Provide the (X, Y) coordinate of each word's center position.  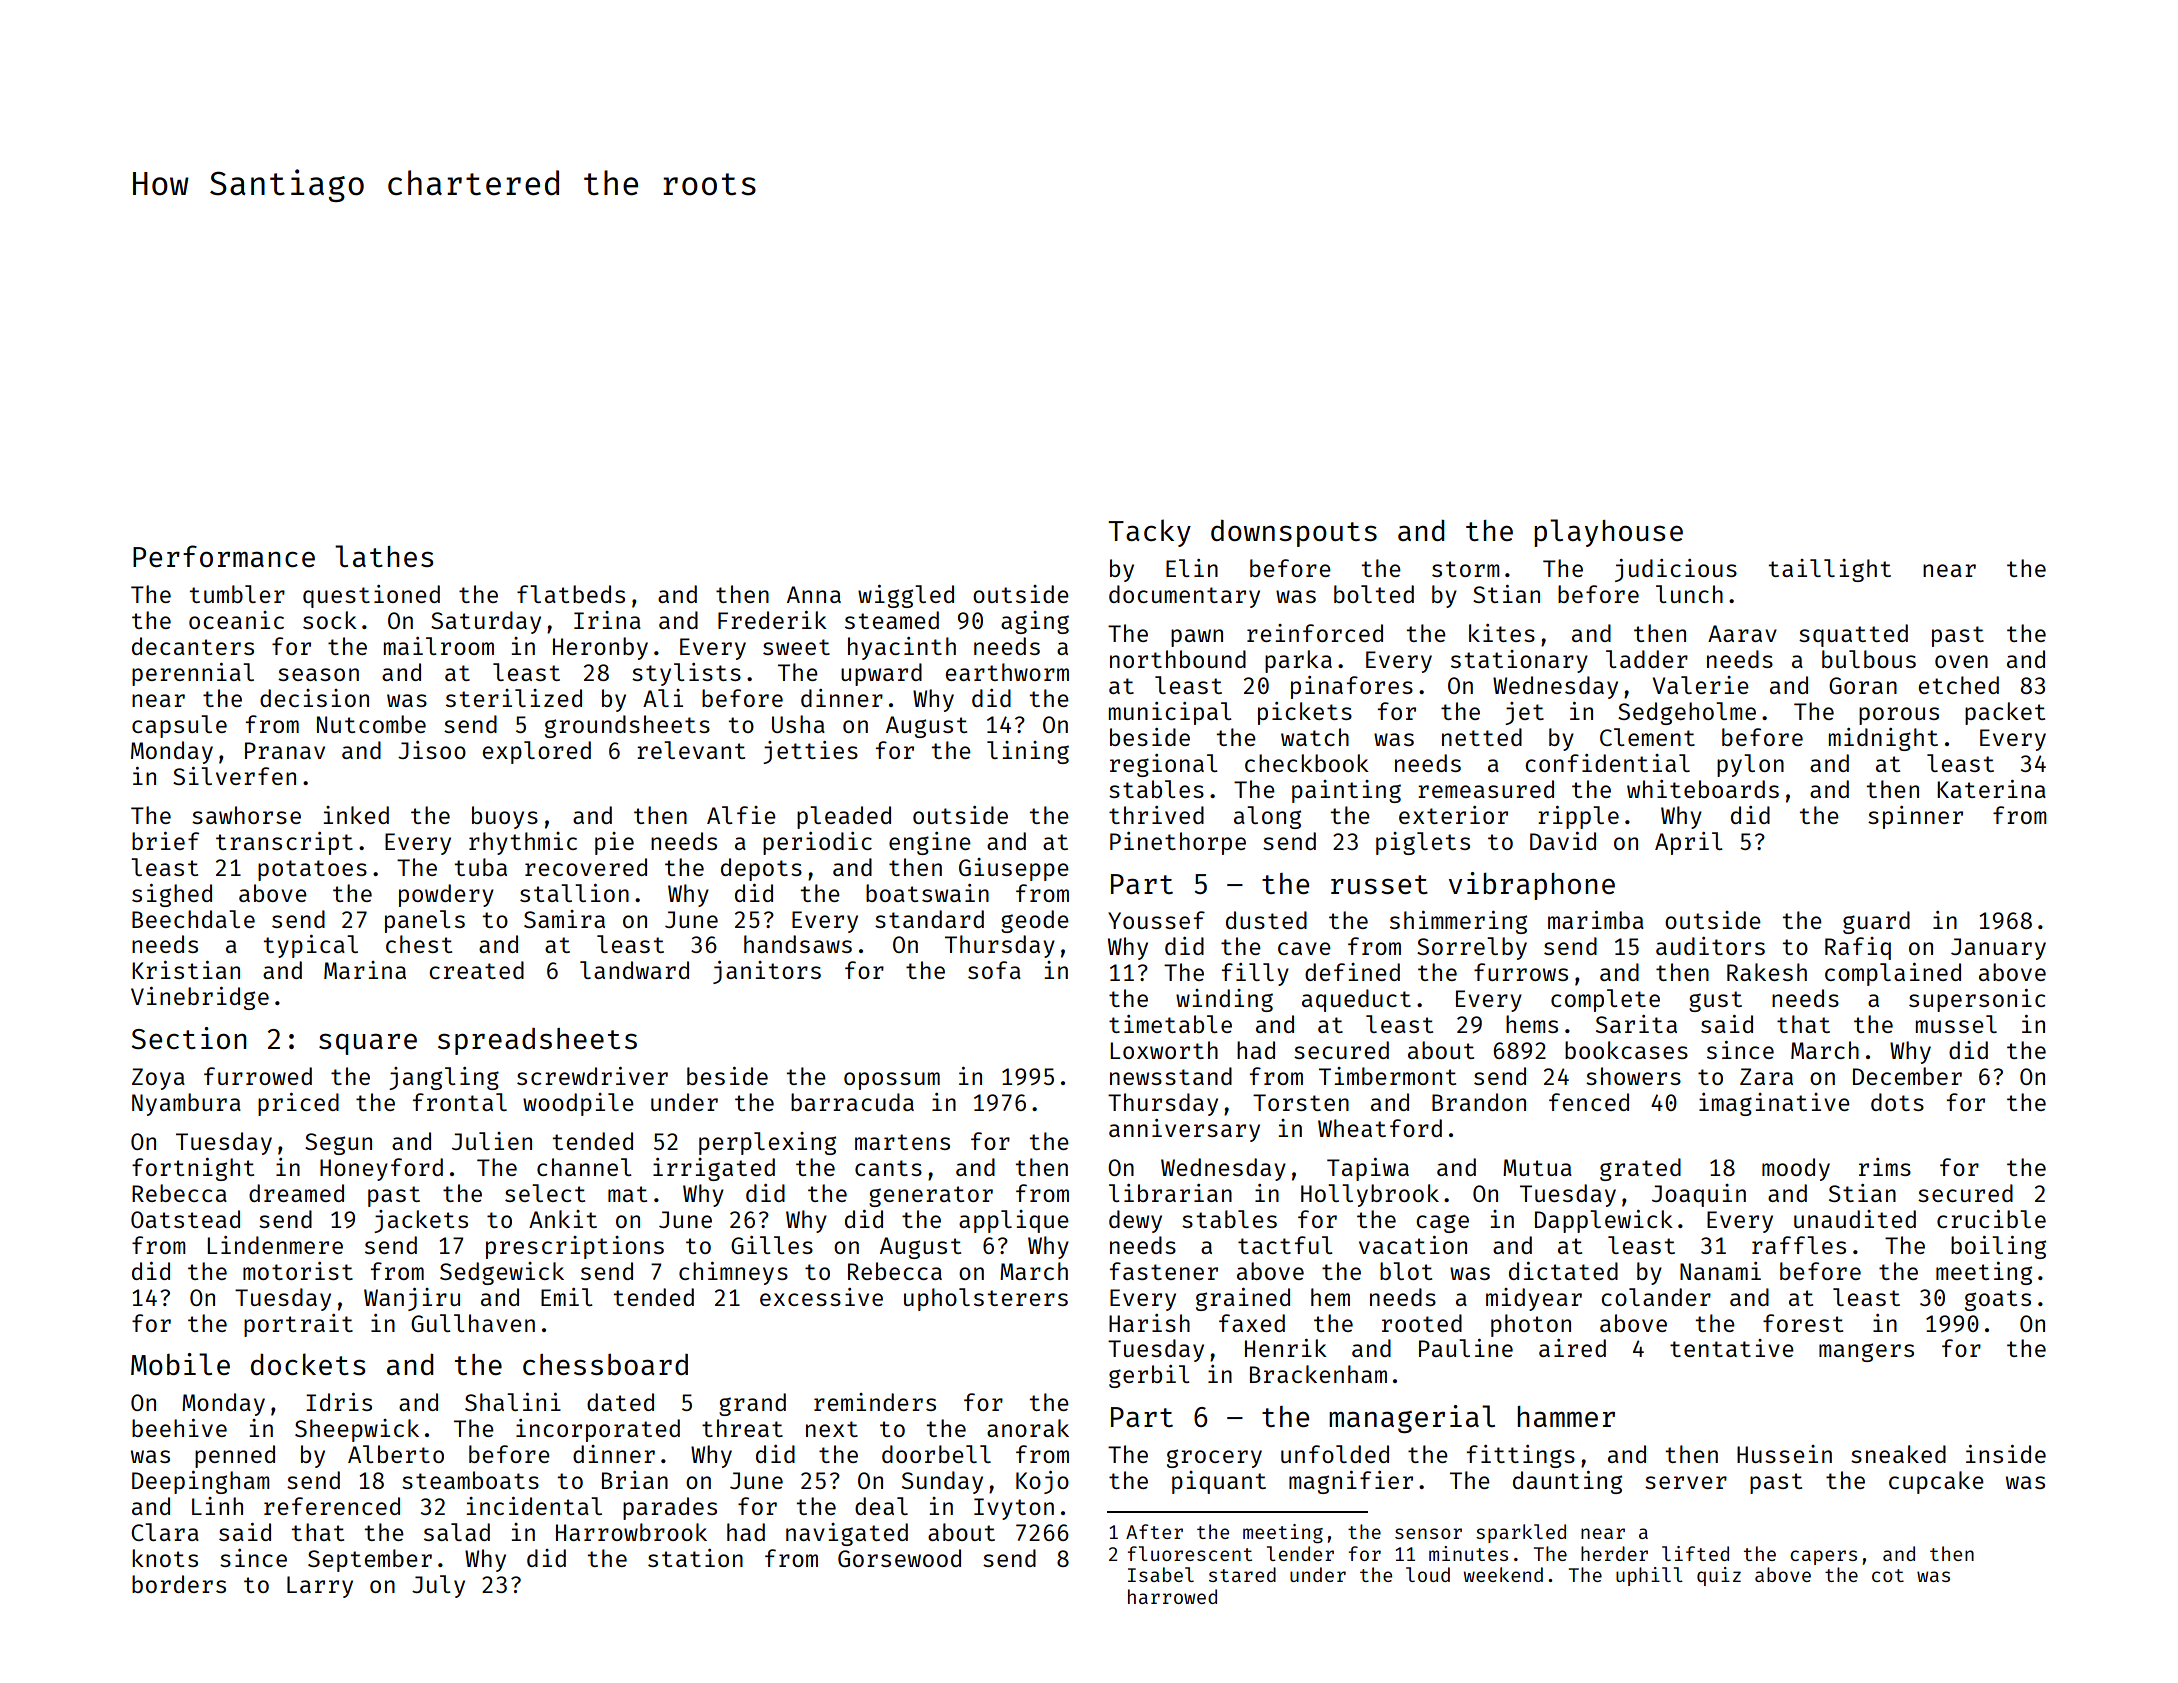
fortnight (193, 1169)
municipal (1170, 713)
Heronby (600, 648)
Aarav (1742, 633)
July (438, 1586)
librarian (1170, 1193)
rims (1885, 1167)
